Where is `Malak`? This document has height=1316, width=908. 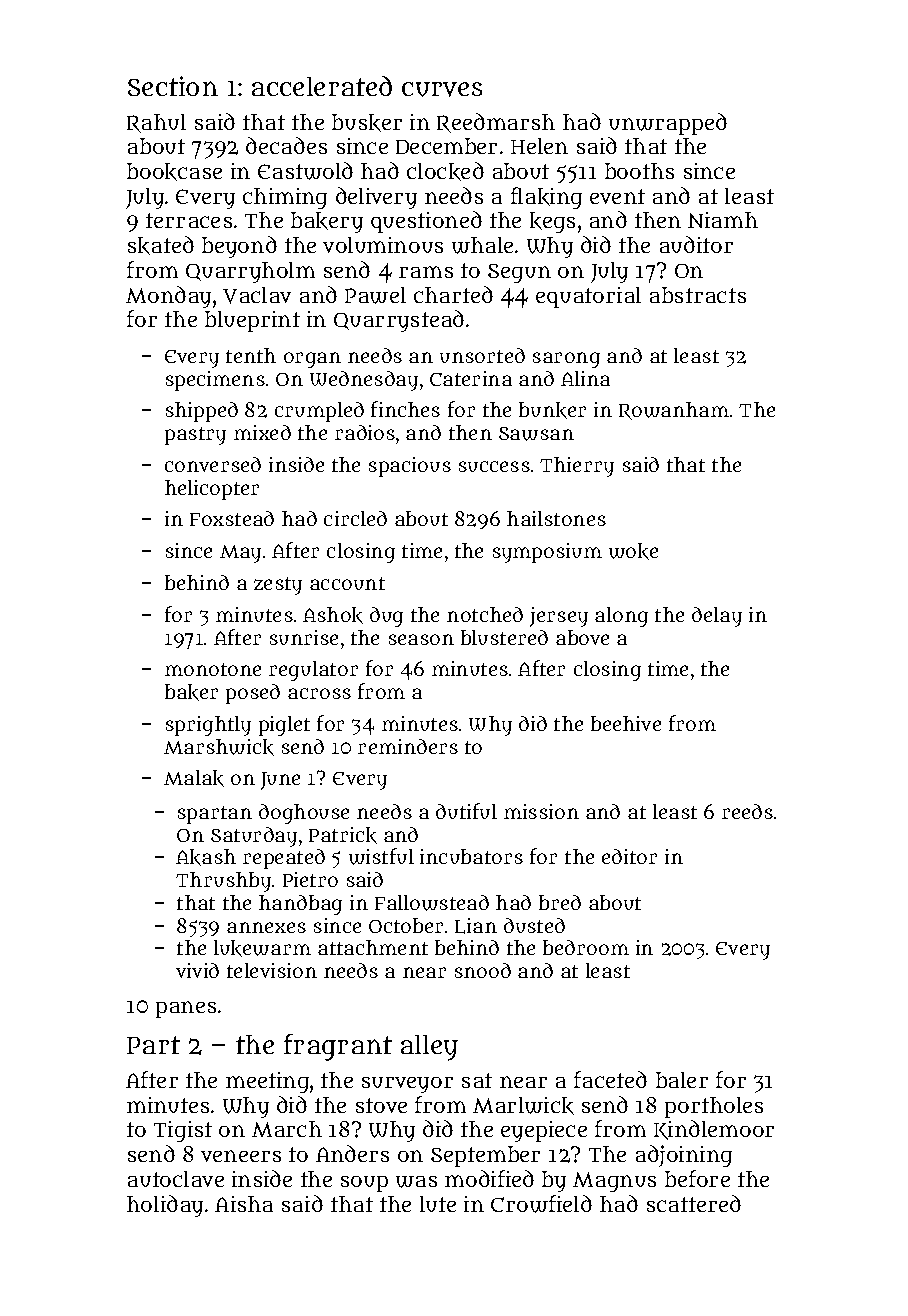
Malak is located at coordinates (194, 778).
